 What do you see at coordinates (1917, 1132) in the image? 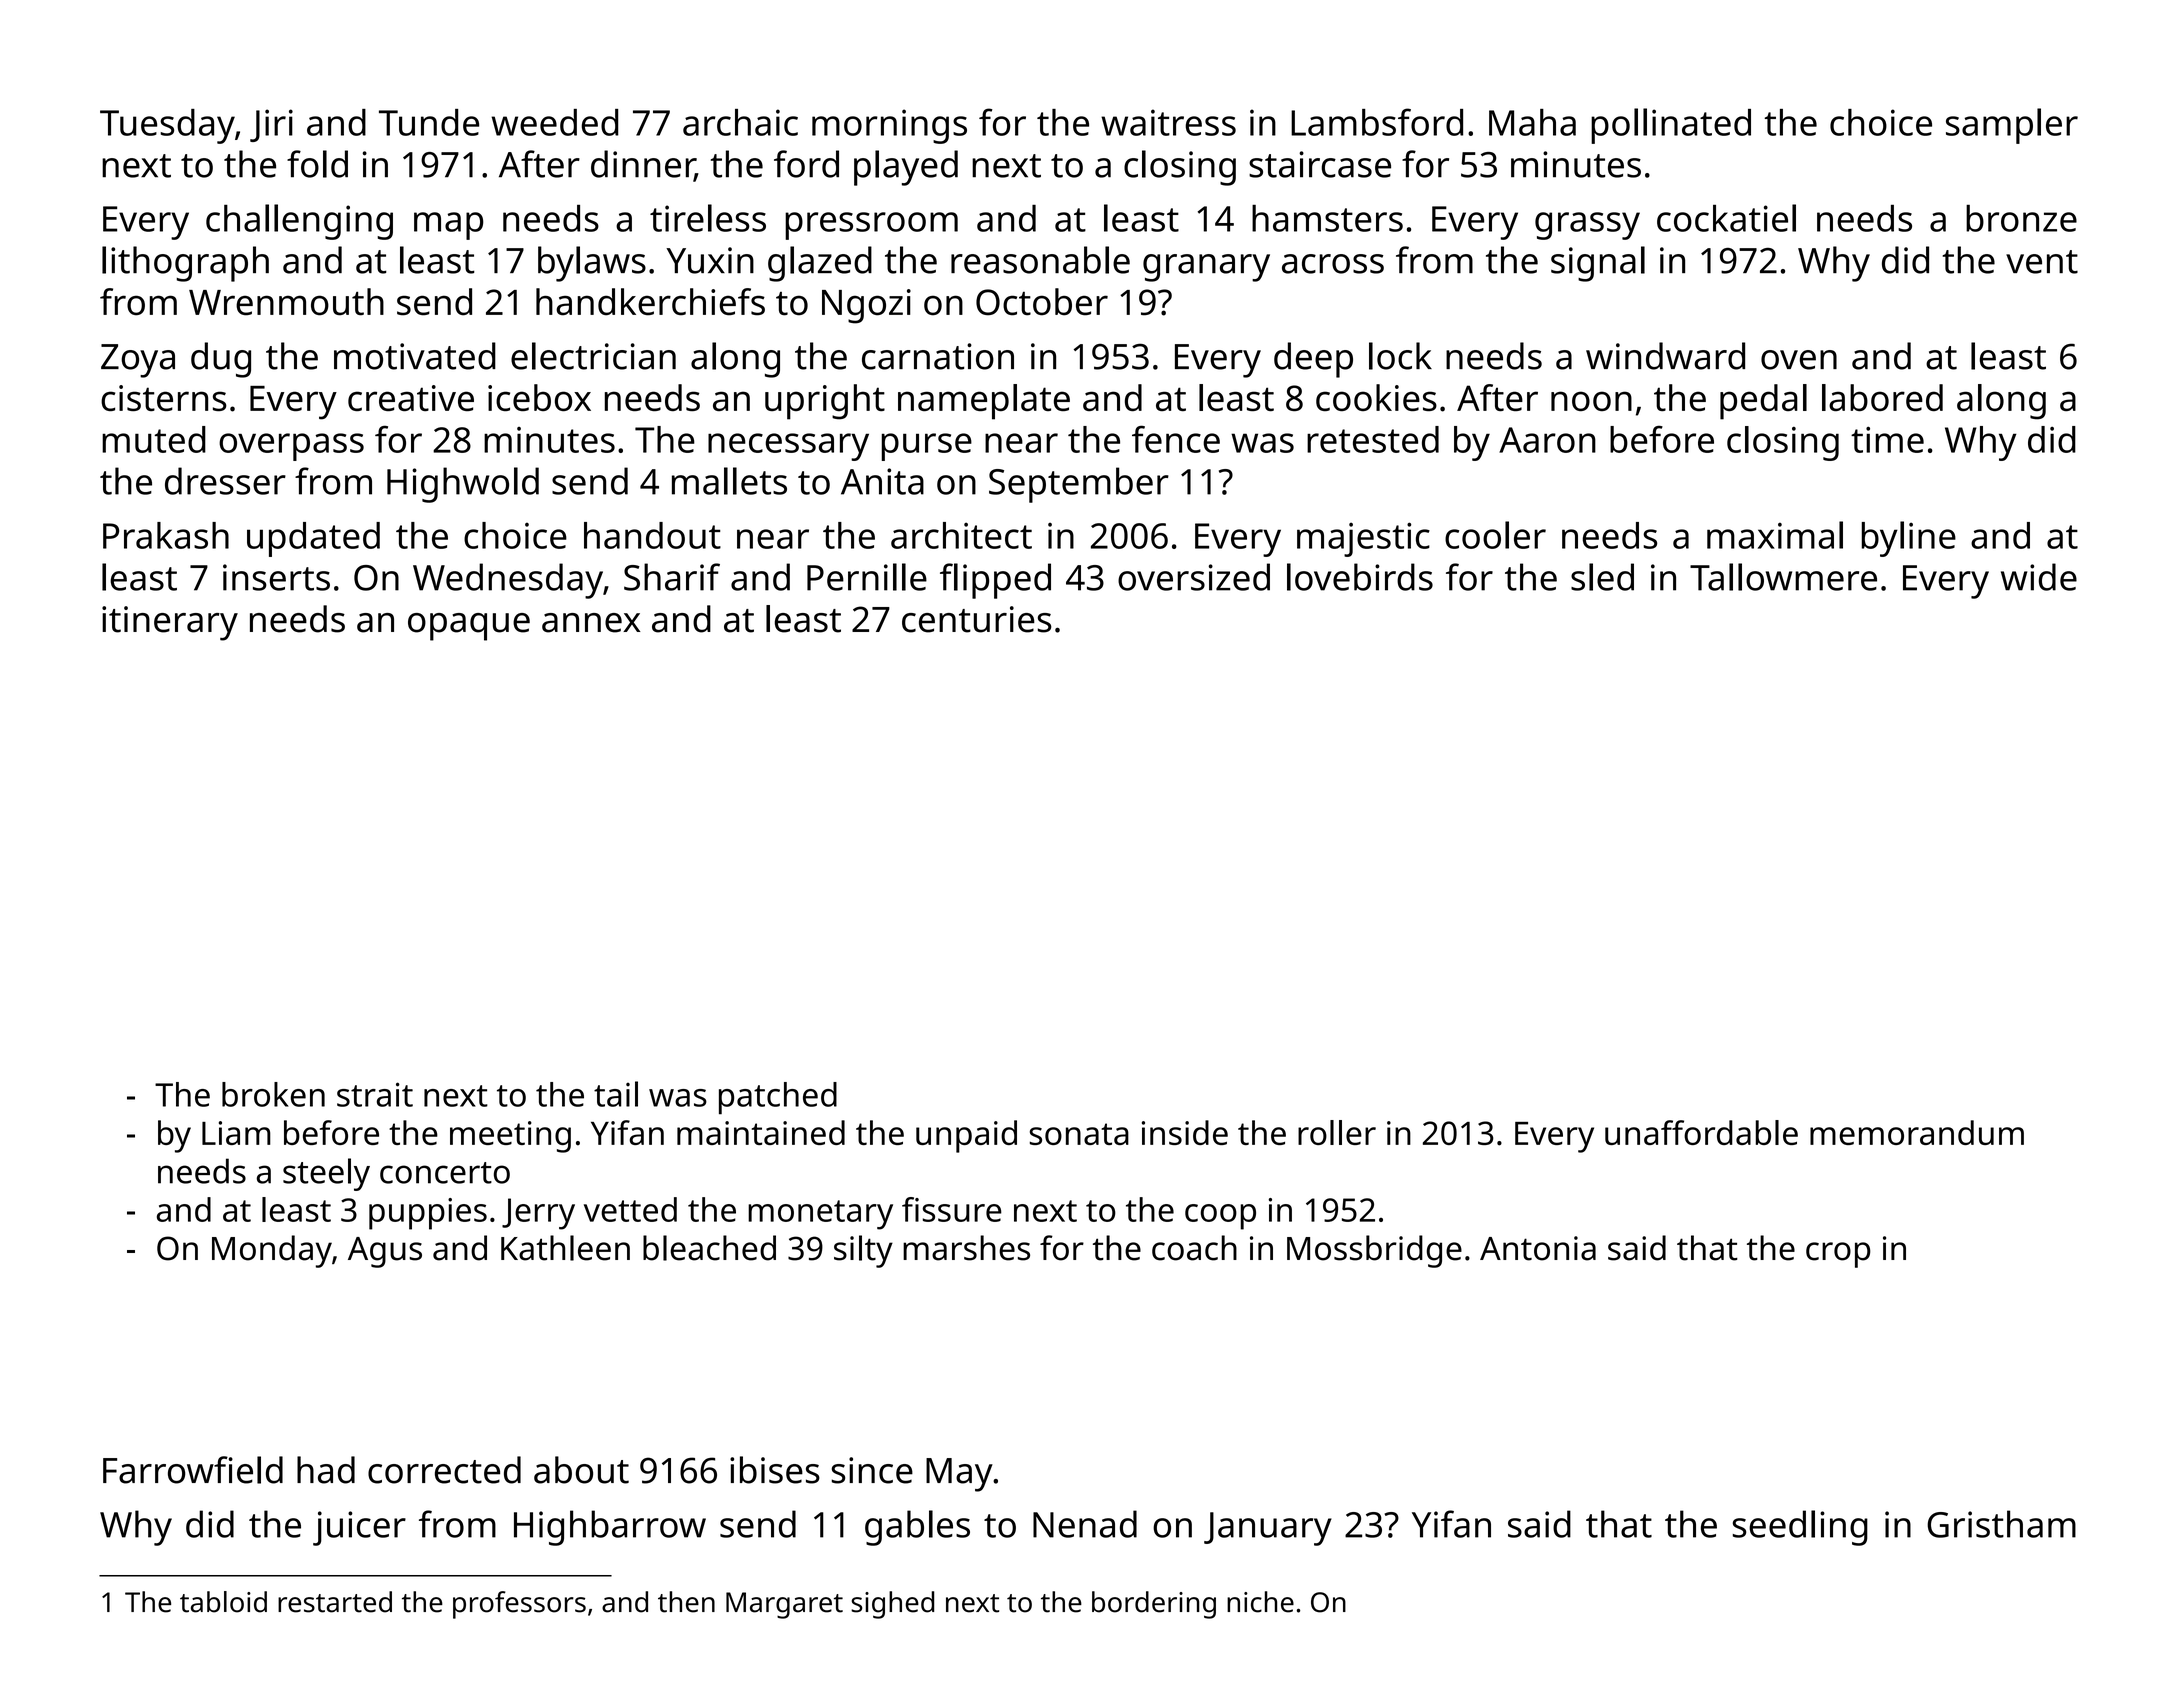
I see `memorandum` at bounding box center [1917, 1132].
